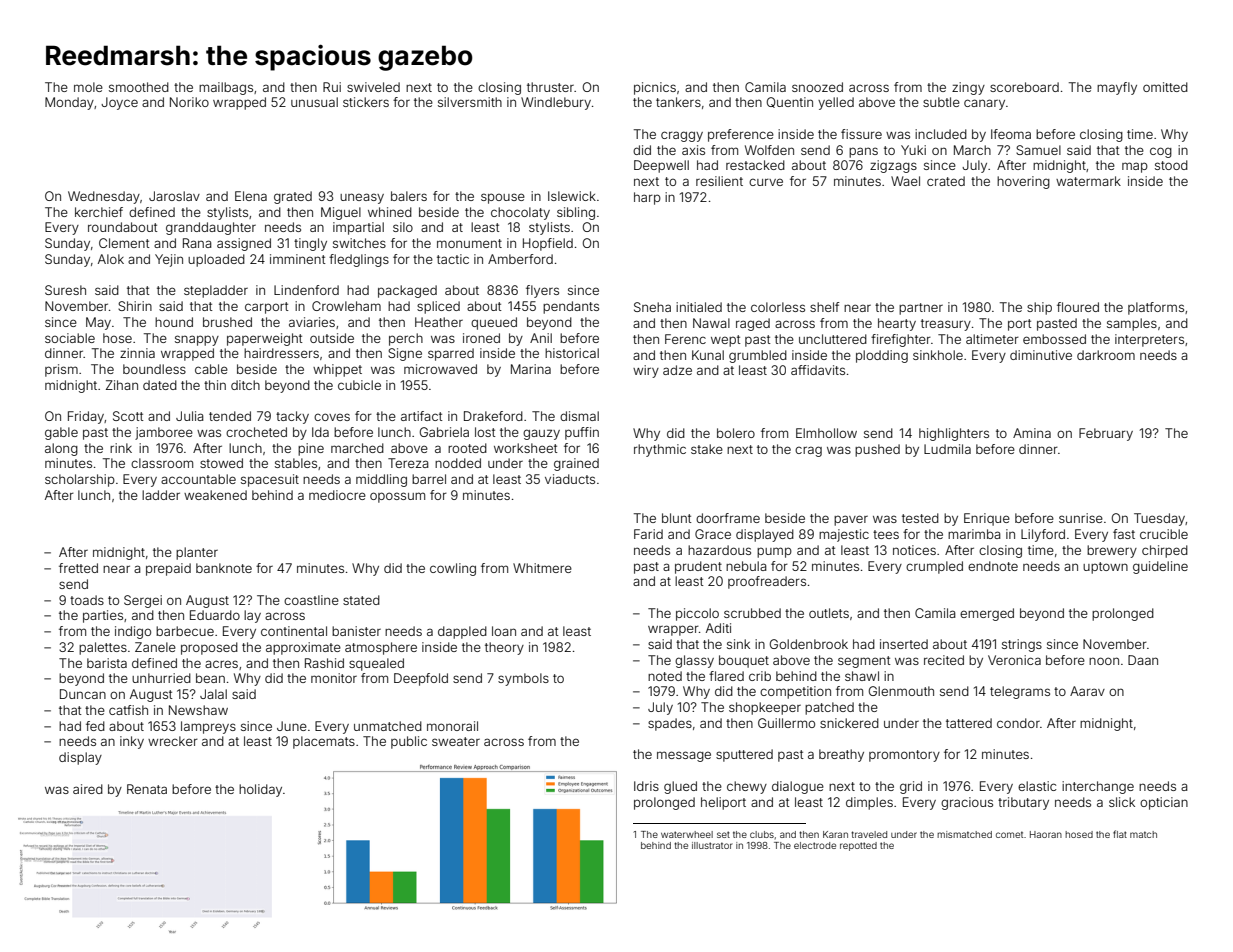 The height and width of the screenshot is (952, 1233). Describe the element at coordinates (712, 845) in the screenshot. I see `illustrator` at that location.
